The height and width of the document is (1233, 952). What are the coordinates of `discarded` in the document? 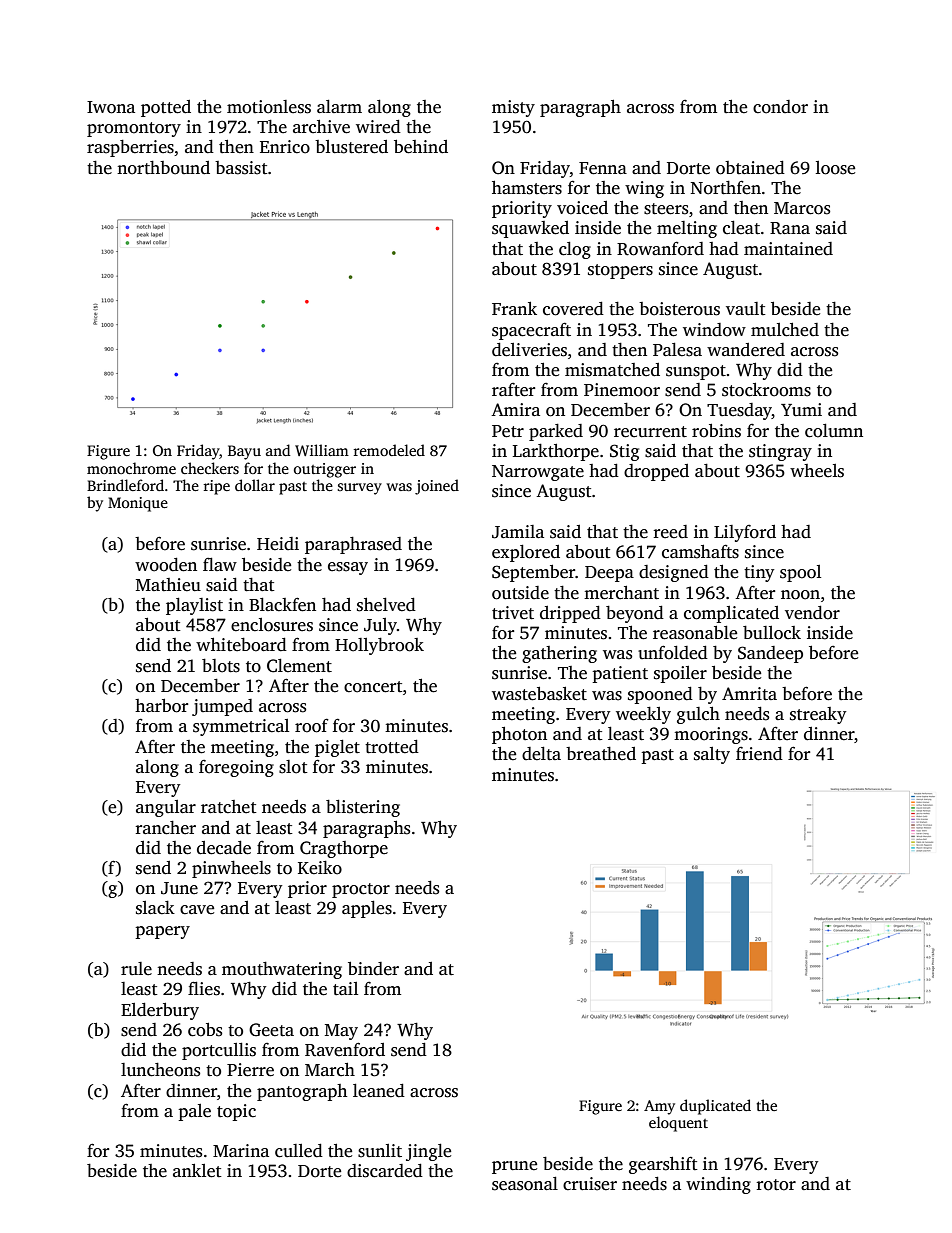 It's located at (385, 1171).
